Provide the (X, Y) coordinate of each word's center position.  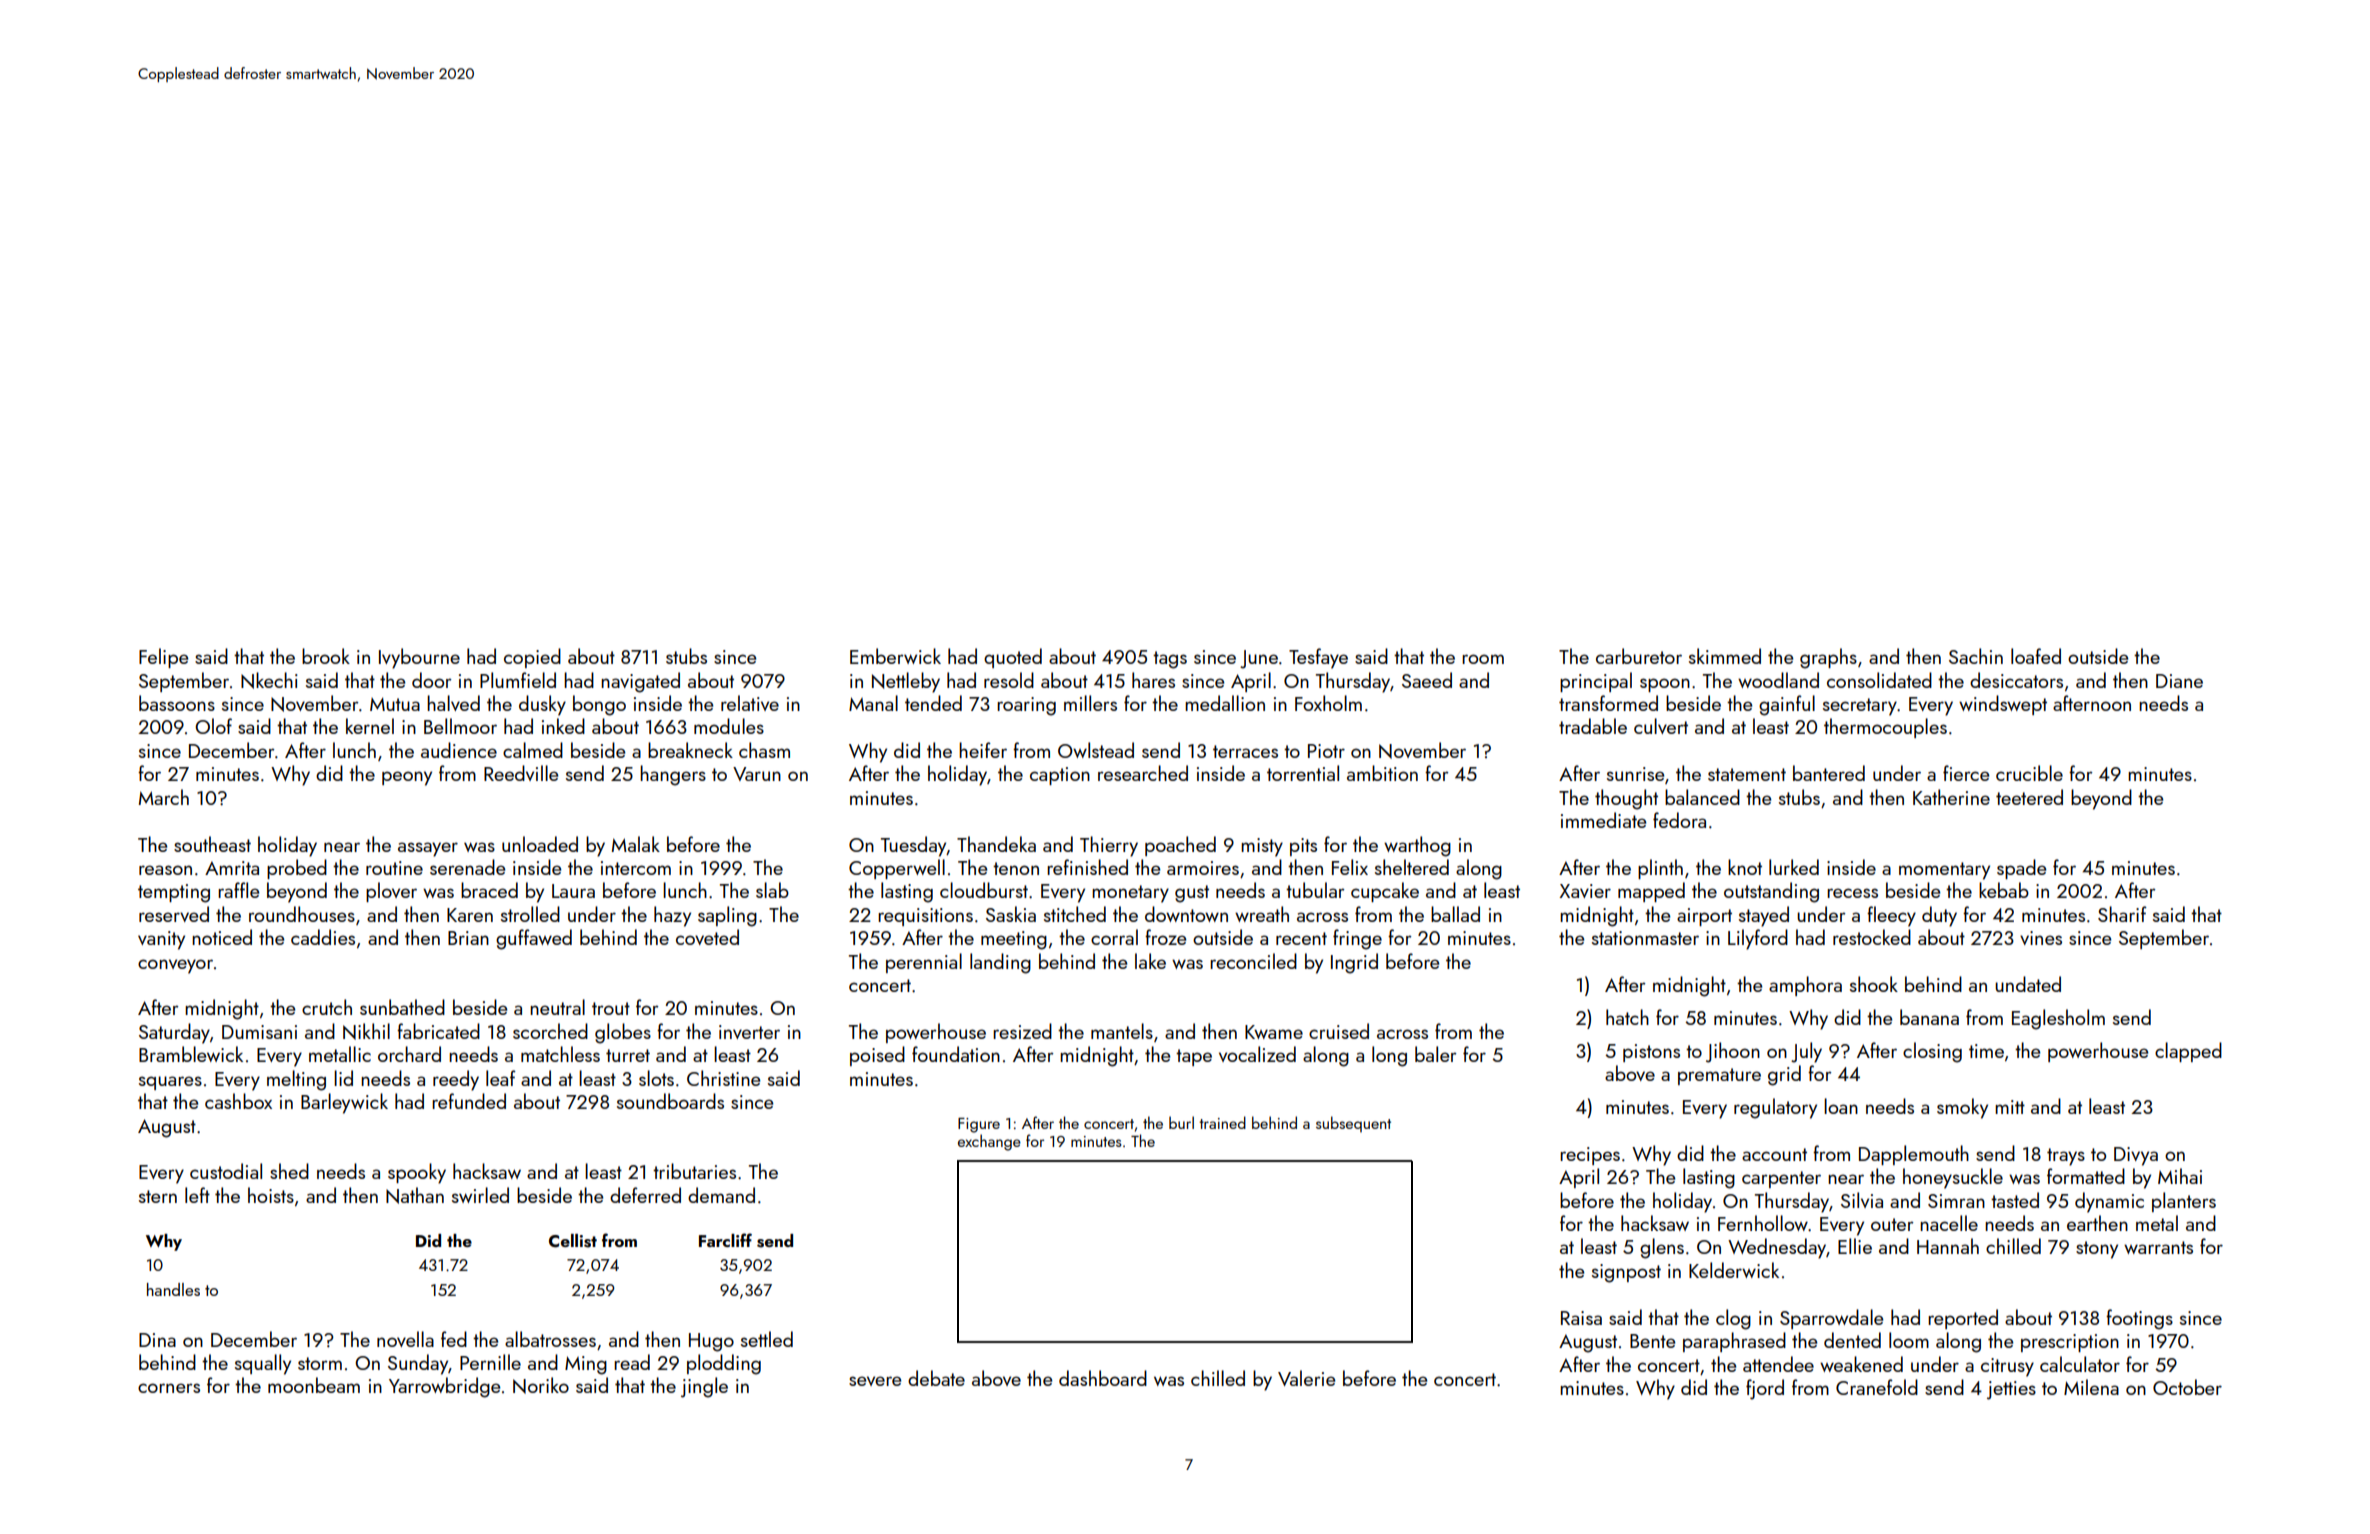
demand (721, 1195)
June (1259, 659)
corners (169, 1388)
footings (2139, 1319)
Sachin (1976, 656)
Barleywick (344, 1103)
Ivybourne (419, 658)
